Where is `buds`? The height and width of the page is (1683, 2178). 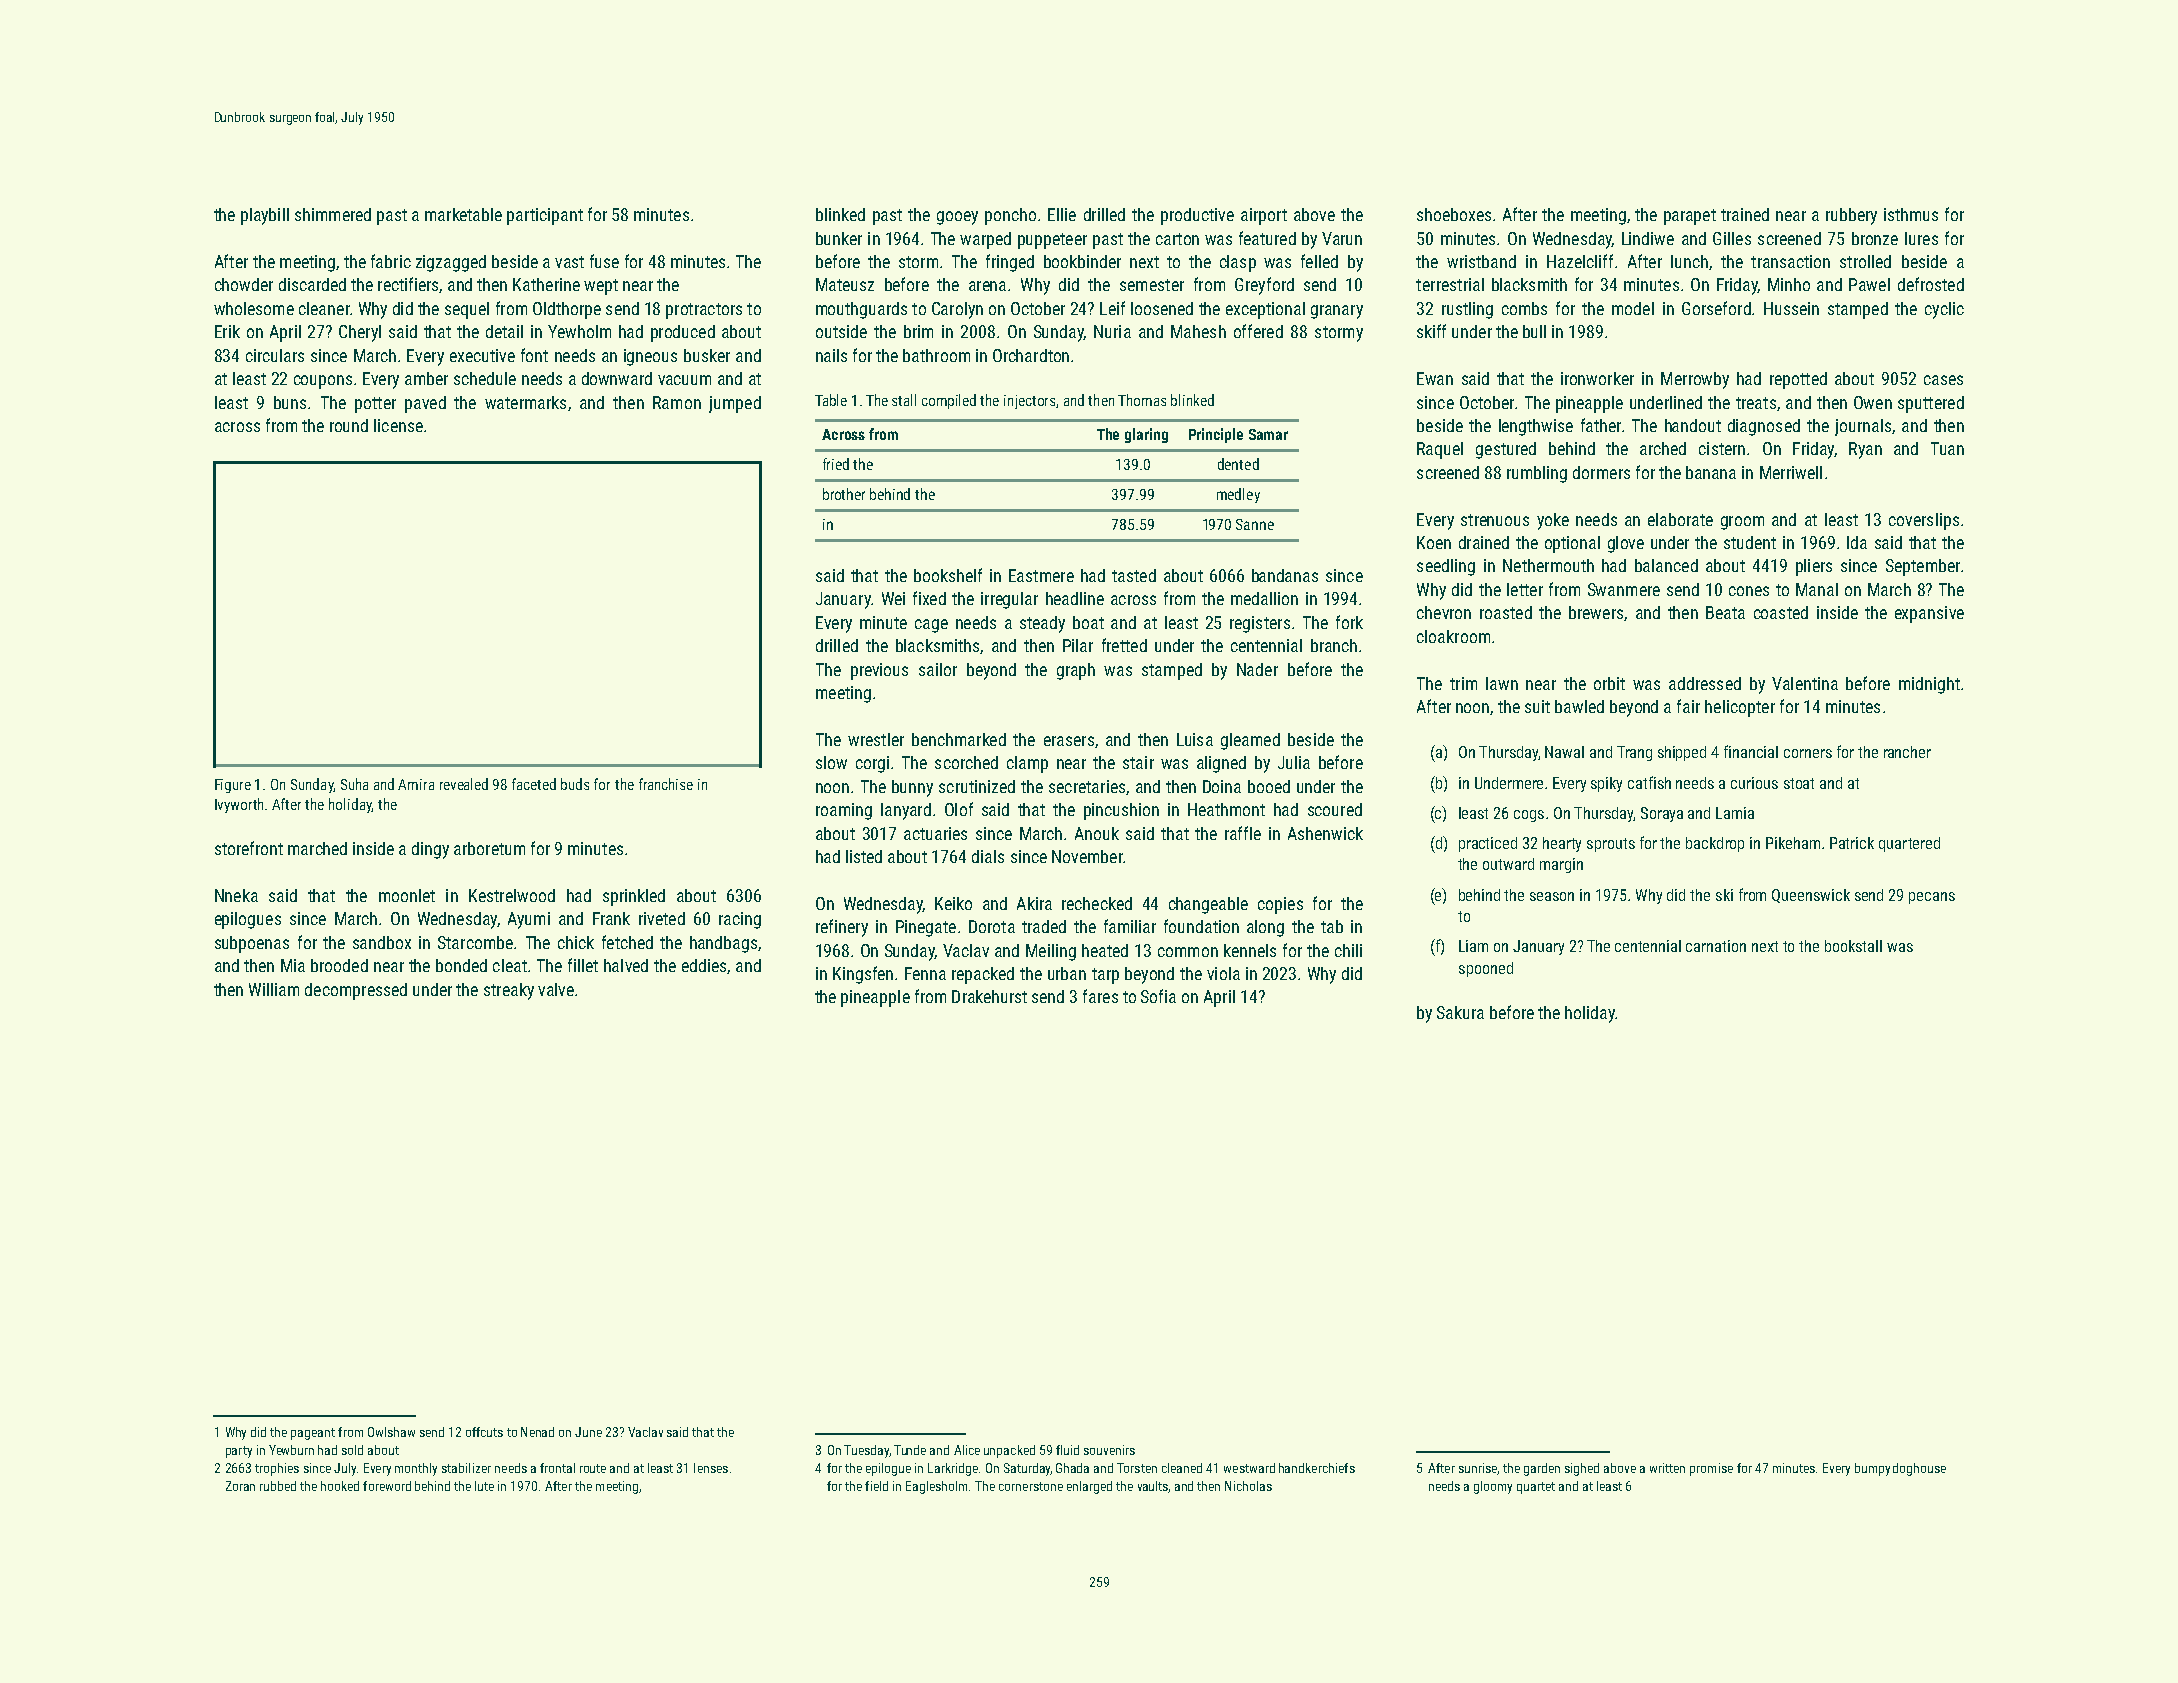 buds is located at coordinates (575, 784).
